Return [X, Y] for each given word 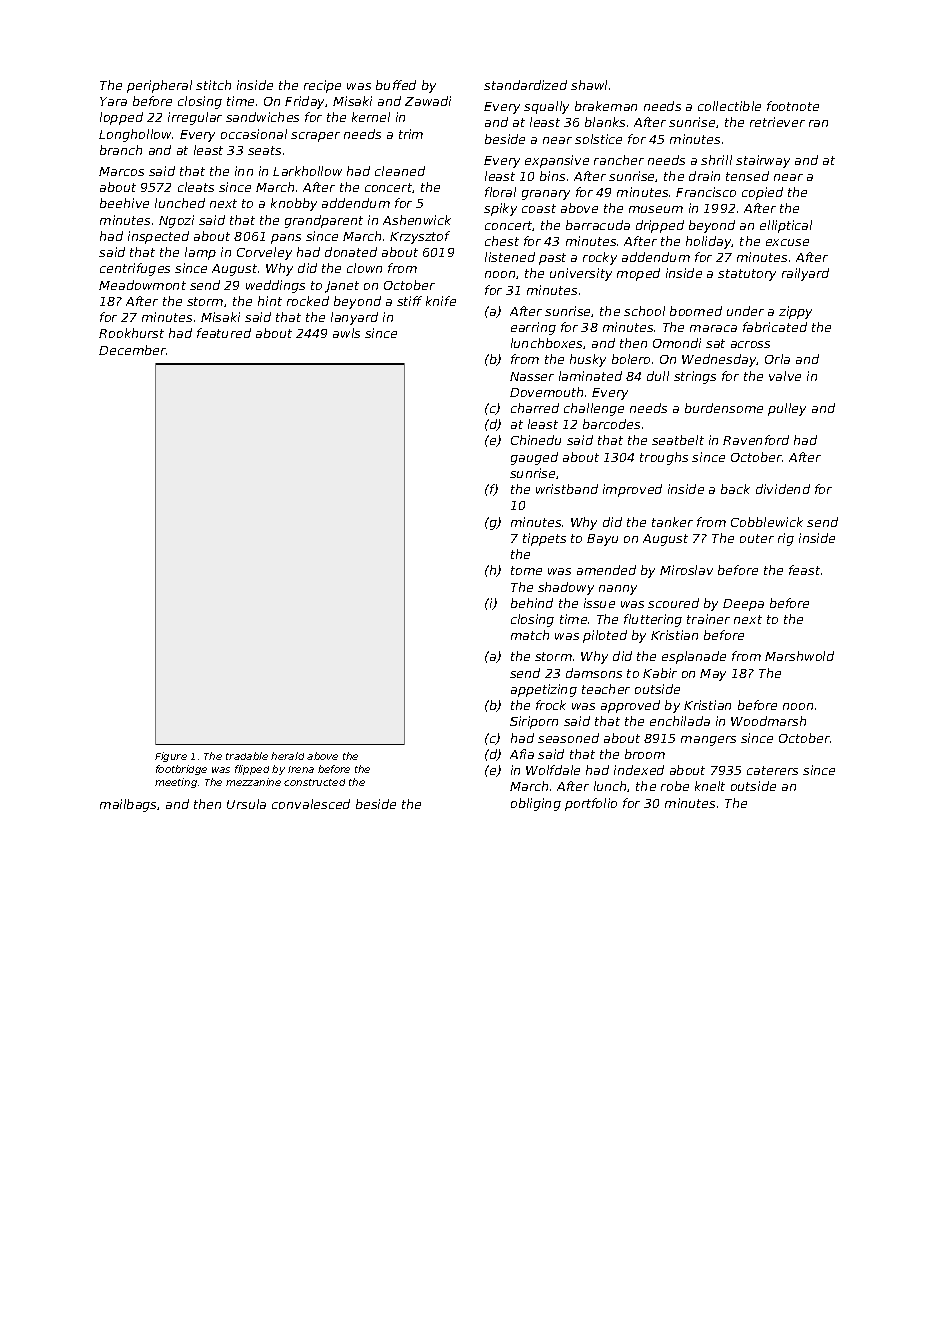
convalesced [311, 804]
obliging [536, 804]
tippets [544, 539]
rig [786, 539]
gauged [534, 458]
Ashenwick [417, 220]
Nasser [532, 376]
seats [264, 150]
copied [762, 193]
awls [346, 333]
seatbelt [678, 440]
